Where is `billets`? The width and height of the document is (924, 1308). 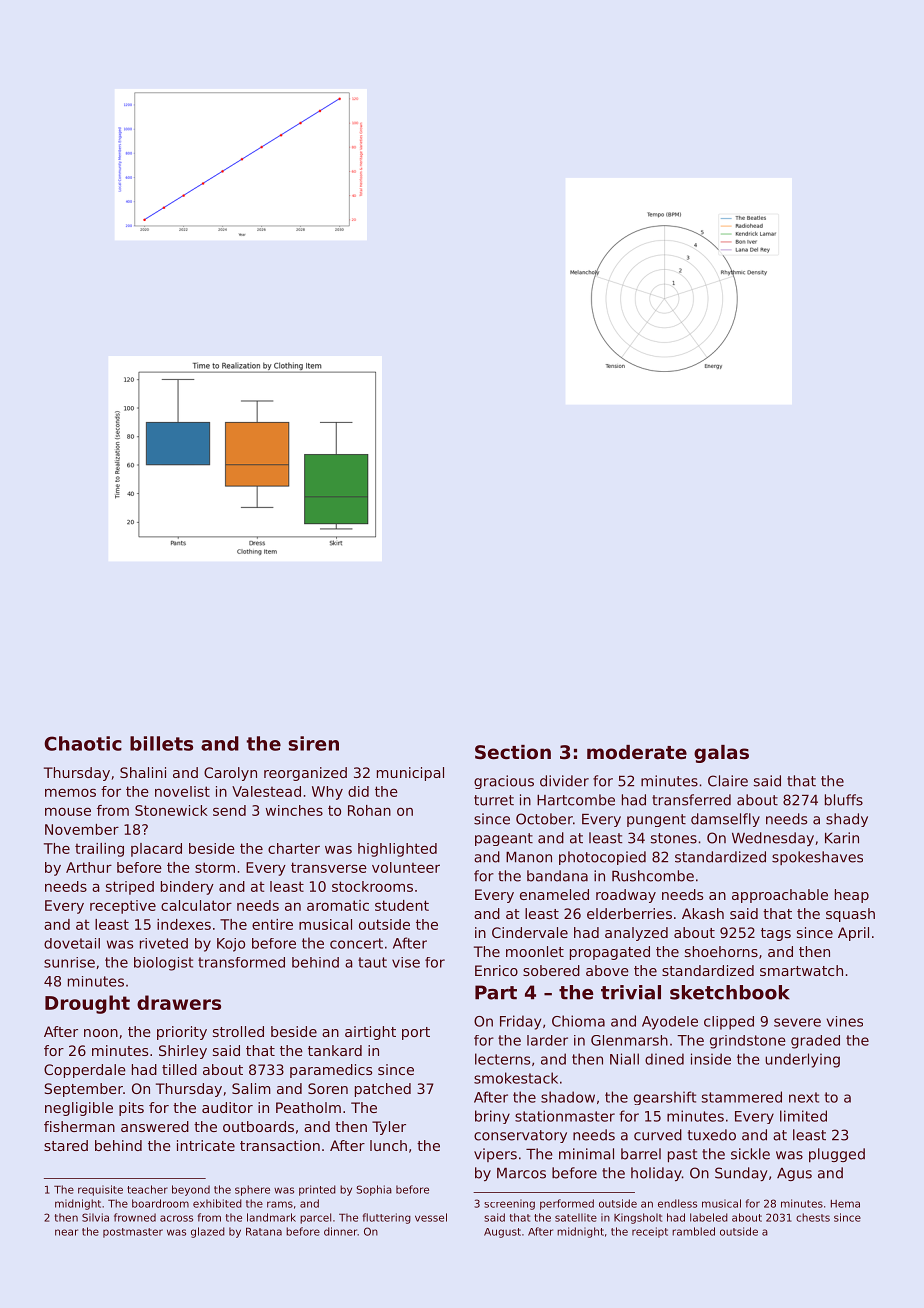
billets is located at coordinates (161, 743).
